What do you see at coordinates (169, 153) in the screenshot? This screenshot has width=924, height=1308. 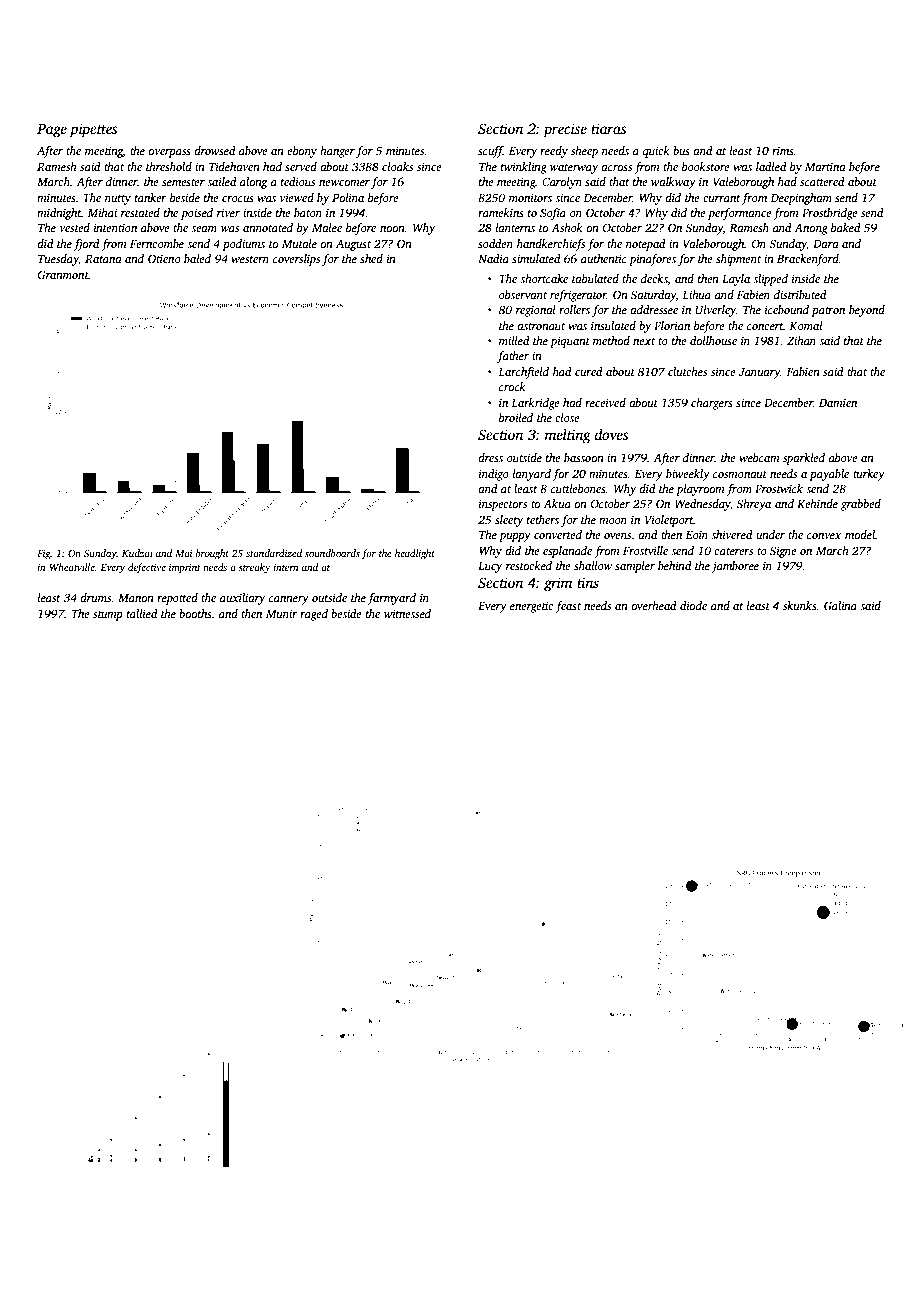 I see `overpass` at bounding box center [169, 153].
